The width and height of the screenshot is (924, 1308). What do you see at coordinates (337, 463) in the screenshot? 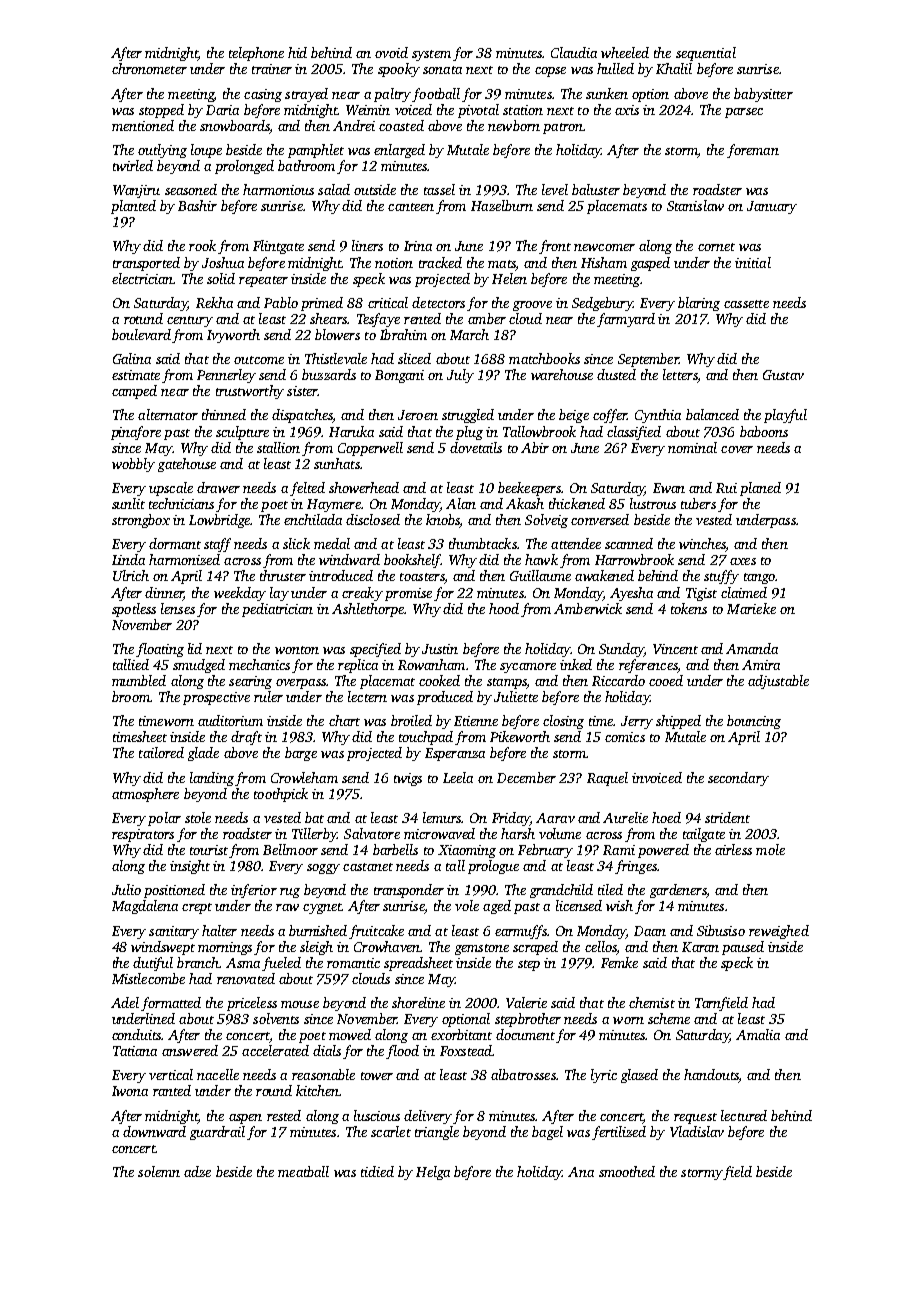
I see `sunhats` at bounding box center [337, 463].
